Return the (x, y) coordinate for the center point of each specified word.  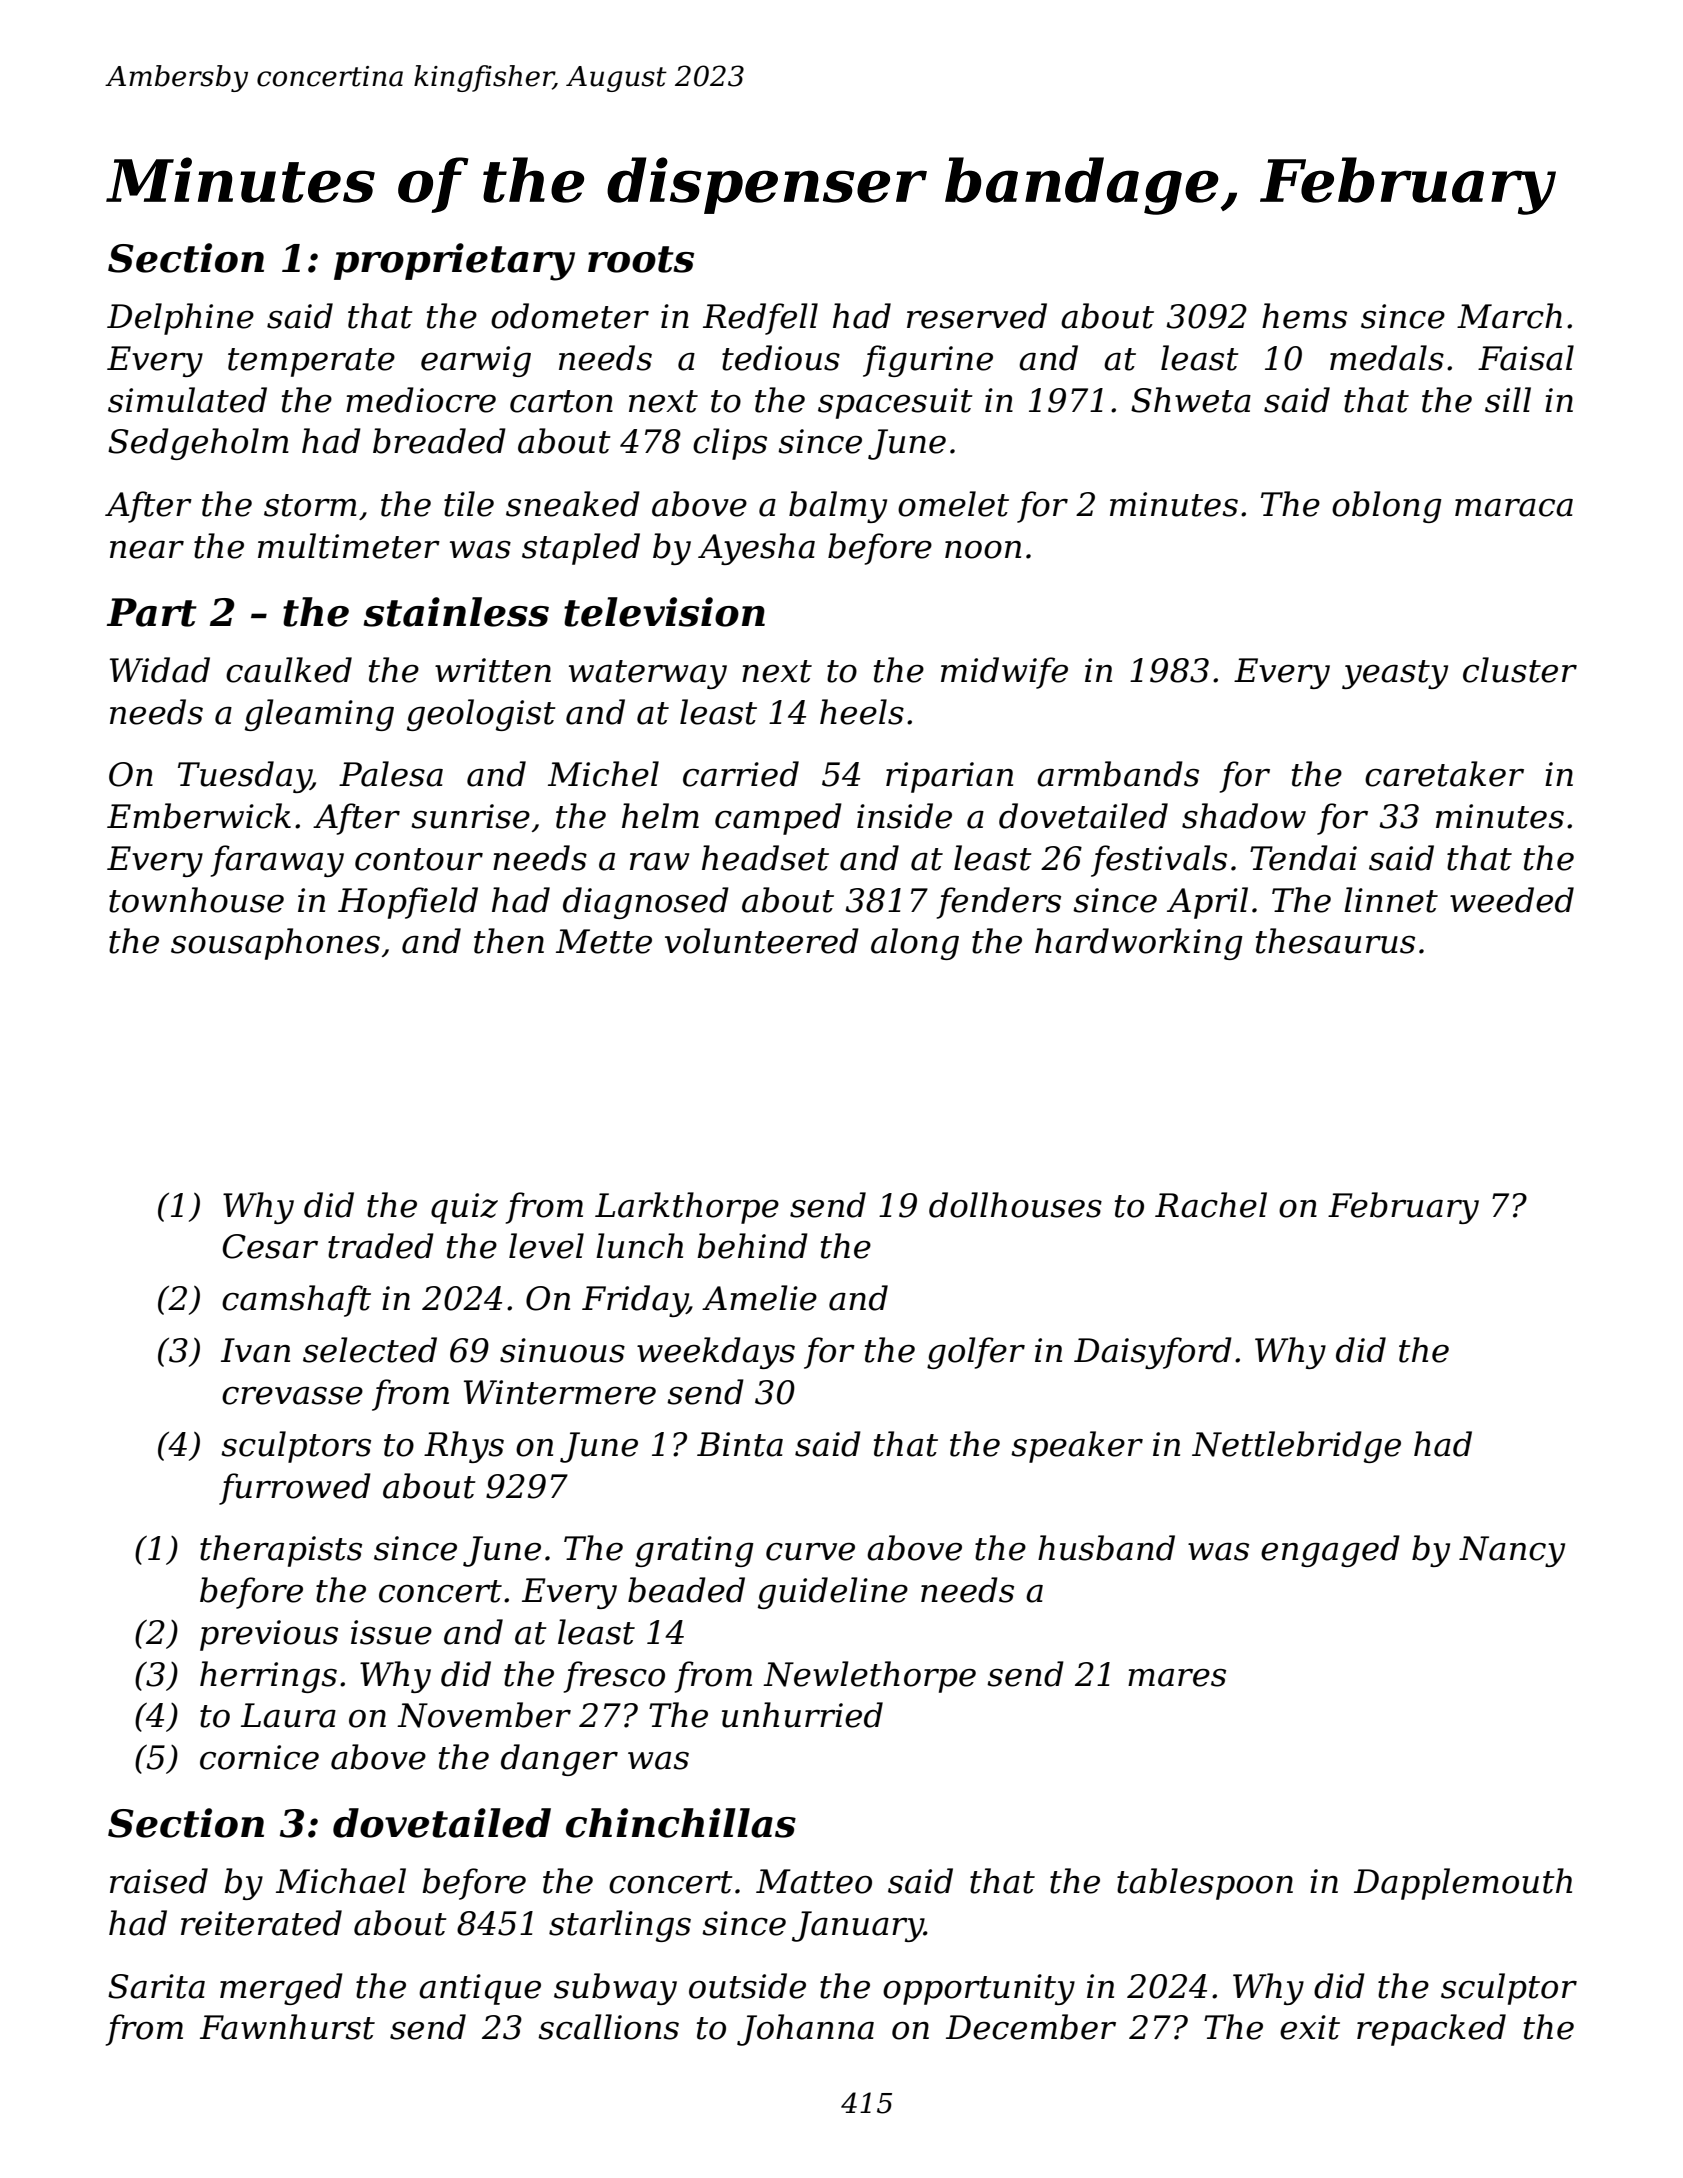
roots (641, 259)
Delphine (180, 319)
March (1509, 316)
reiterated (261, 1923)
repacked (1431, 2030)
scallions (608, 2027)
